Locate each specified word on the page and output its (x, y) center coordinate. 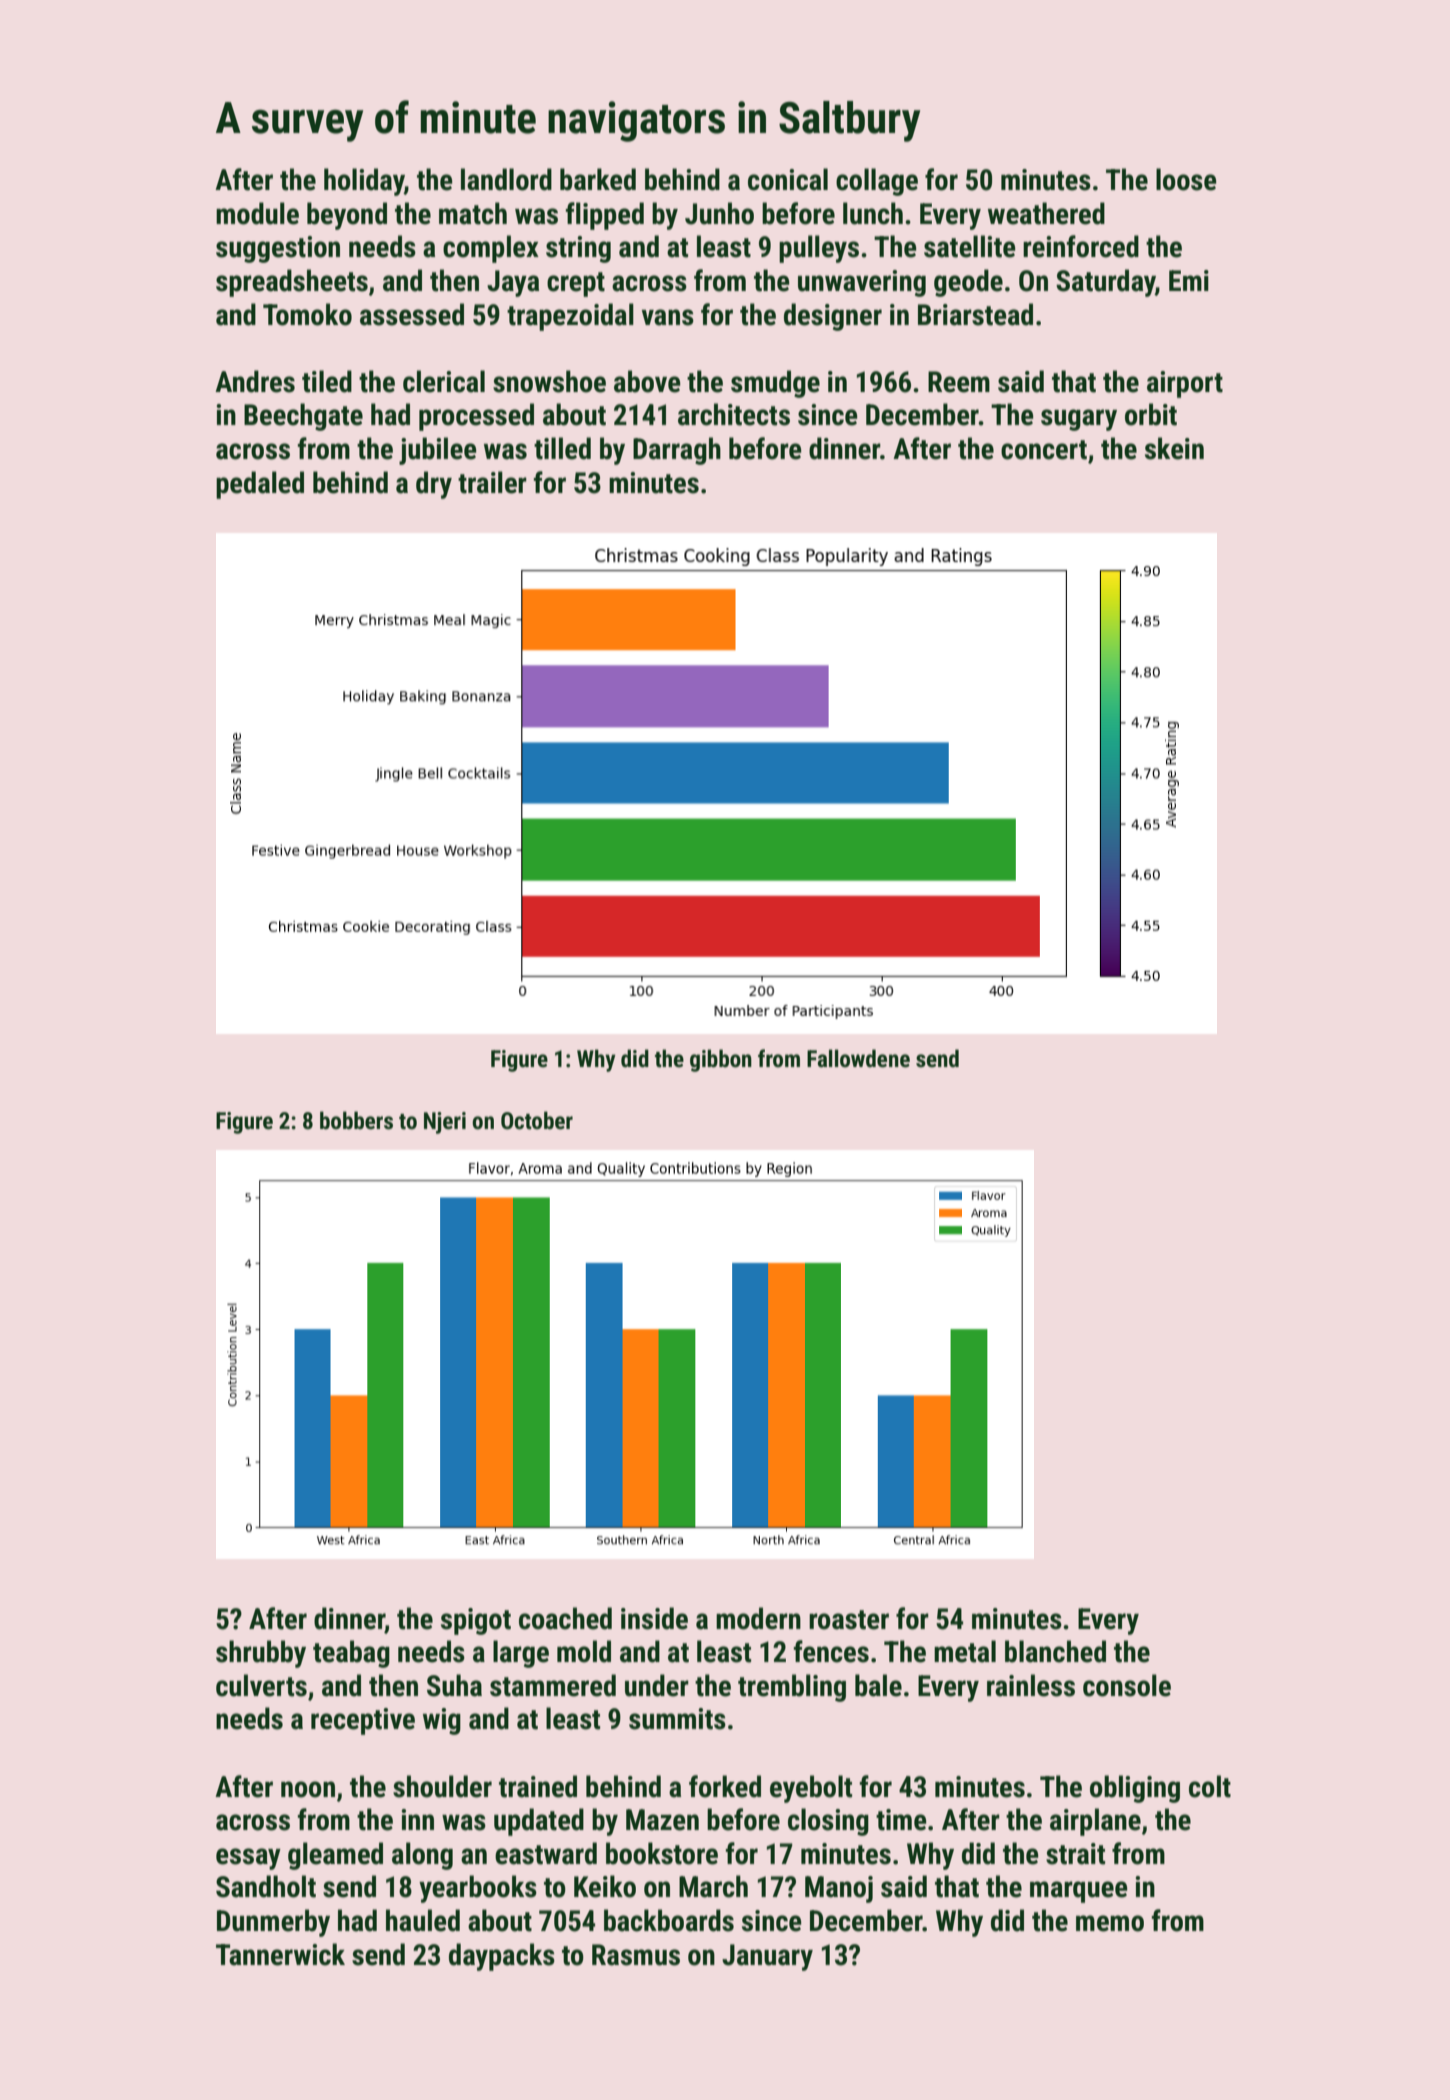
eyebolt (811, 1789)
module (257, 213)
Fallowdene (858, 1058)
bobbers (356, 1120)
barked (598, 179)
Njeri (445, 1123)
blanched (1055, 1651)
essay (248, 1859)
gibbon (721, 1060)
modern (758, 1618)
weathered (1046, 213)
